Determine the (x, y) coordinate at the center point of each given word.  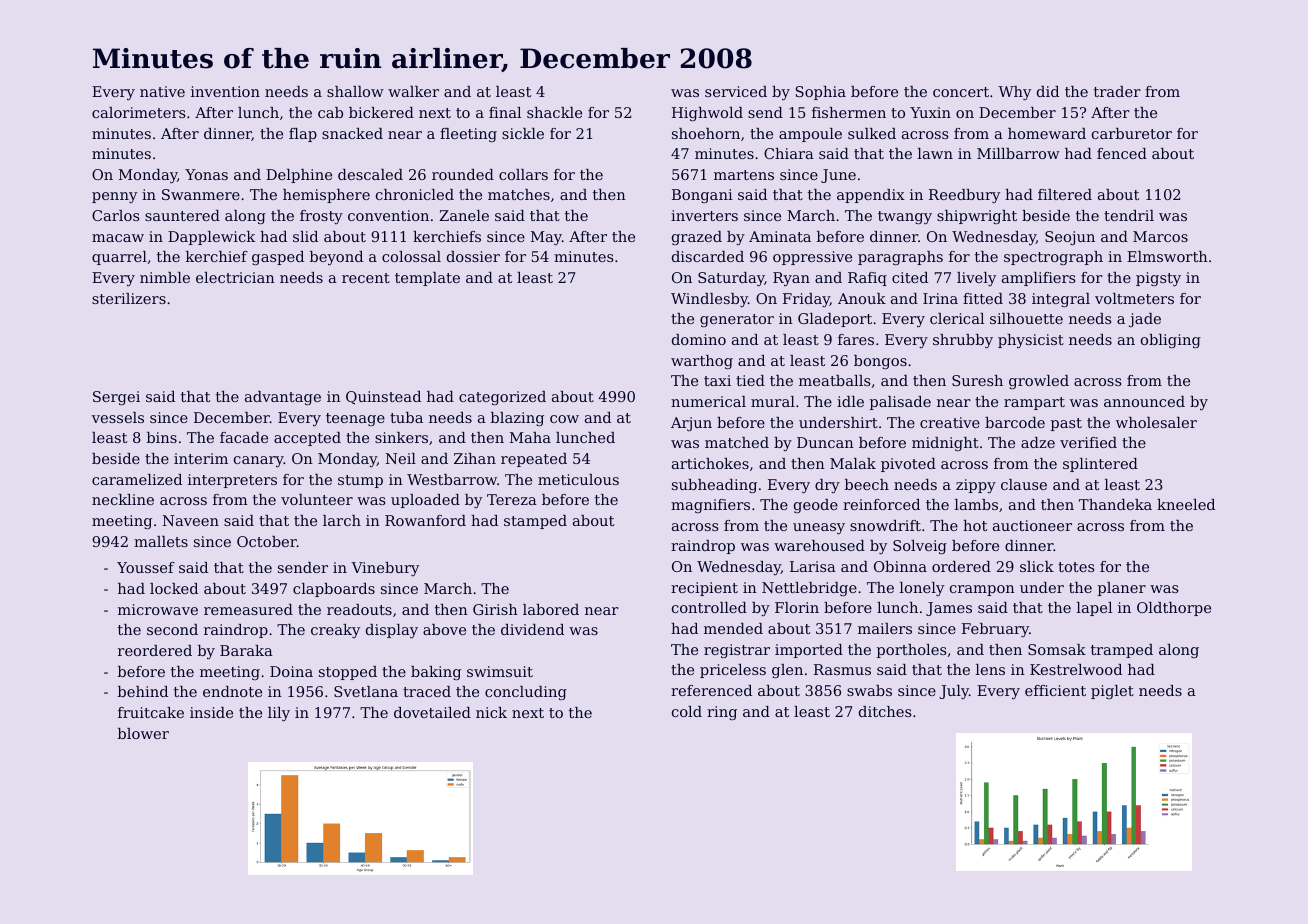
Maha (530, 437)
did (1048, 91)
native (162, 91)
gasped (278, 258)
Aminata (780, 236)
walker (413, 91)
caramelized (137, 479)
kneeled (1186, 504)
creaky (335, 631)
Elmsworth (1167, 256)
